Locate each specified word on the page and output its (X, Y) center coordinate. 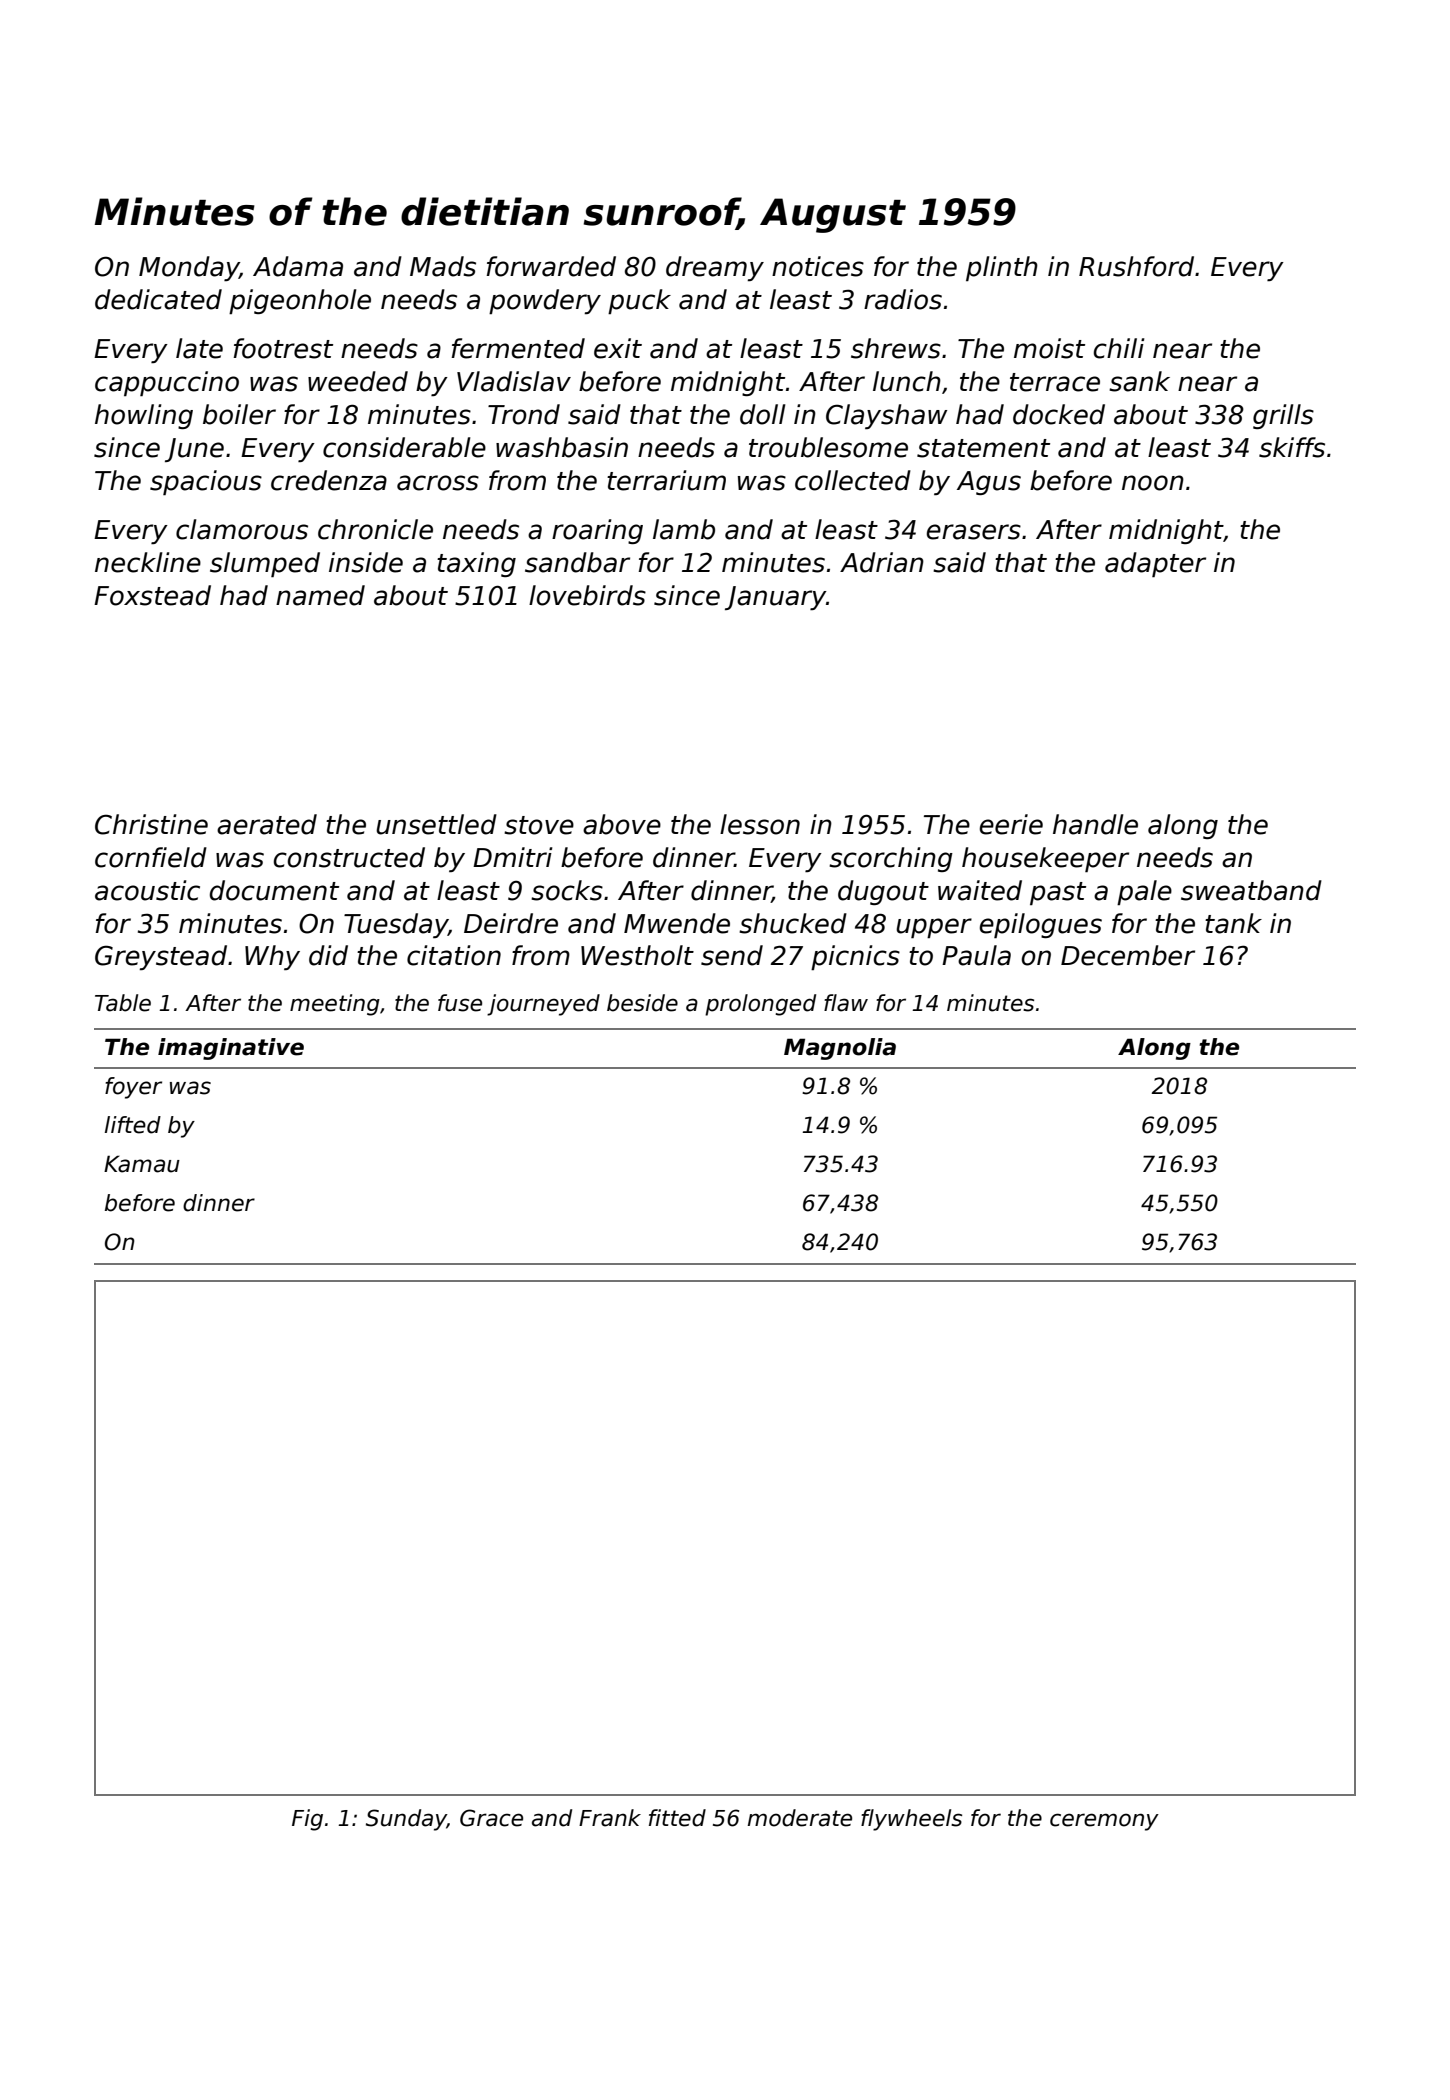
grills (1283, 416)
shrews (896, 348)
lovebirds (587, 595)
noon (1153, 483)
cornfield (151, 857)
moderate (800, 1818)
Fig (307, 1820)
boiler (239, 414)
